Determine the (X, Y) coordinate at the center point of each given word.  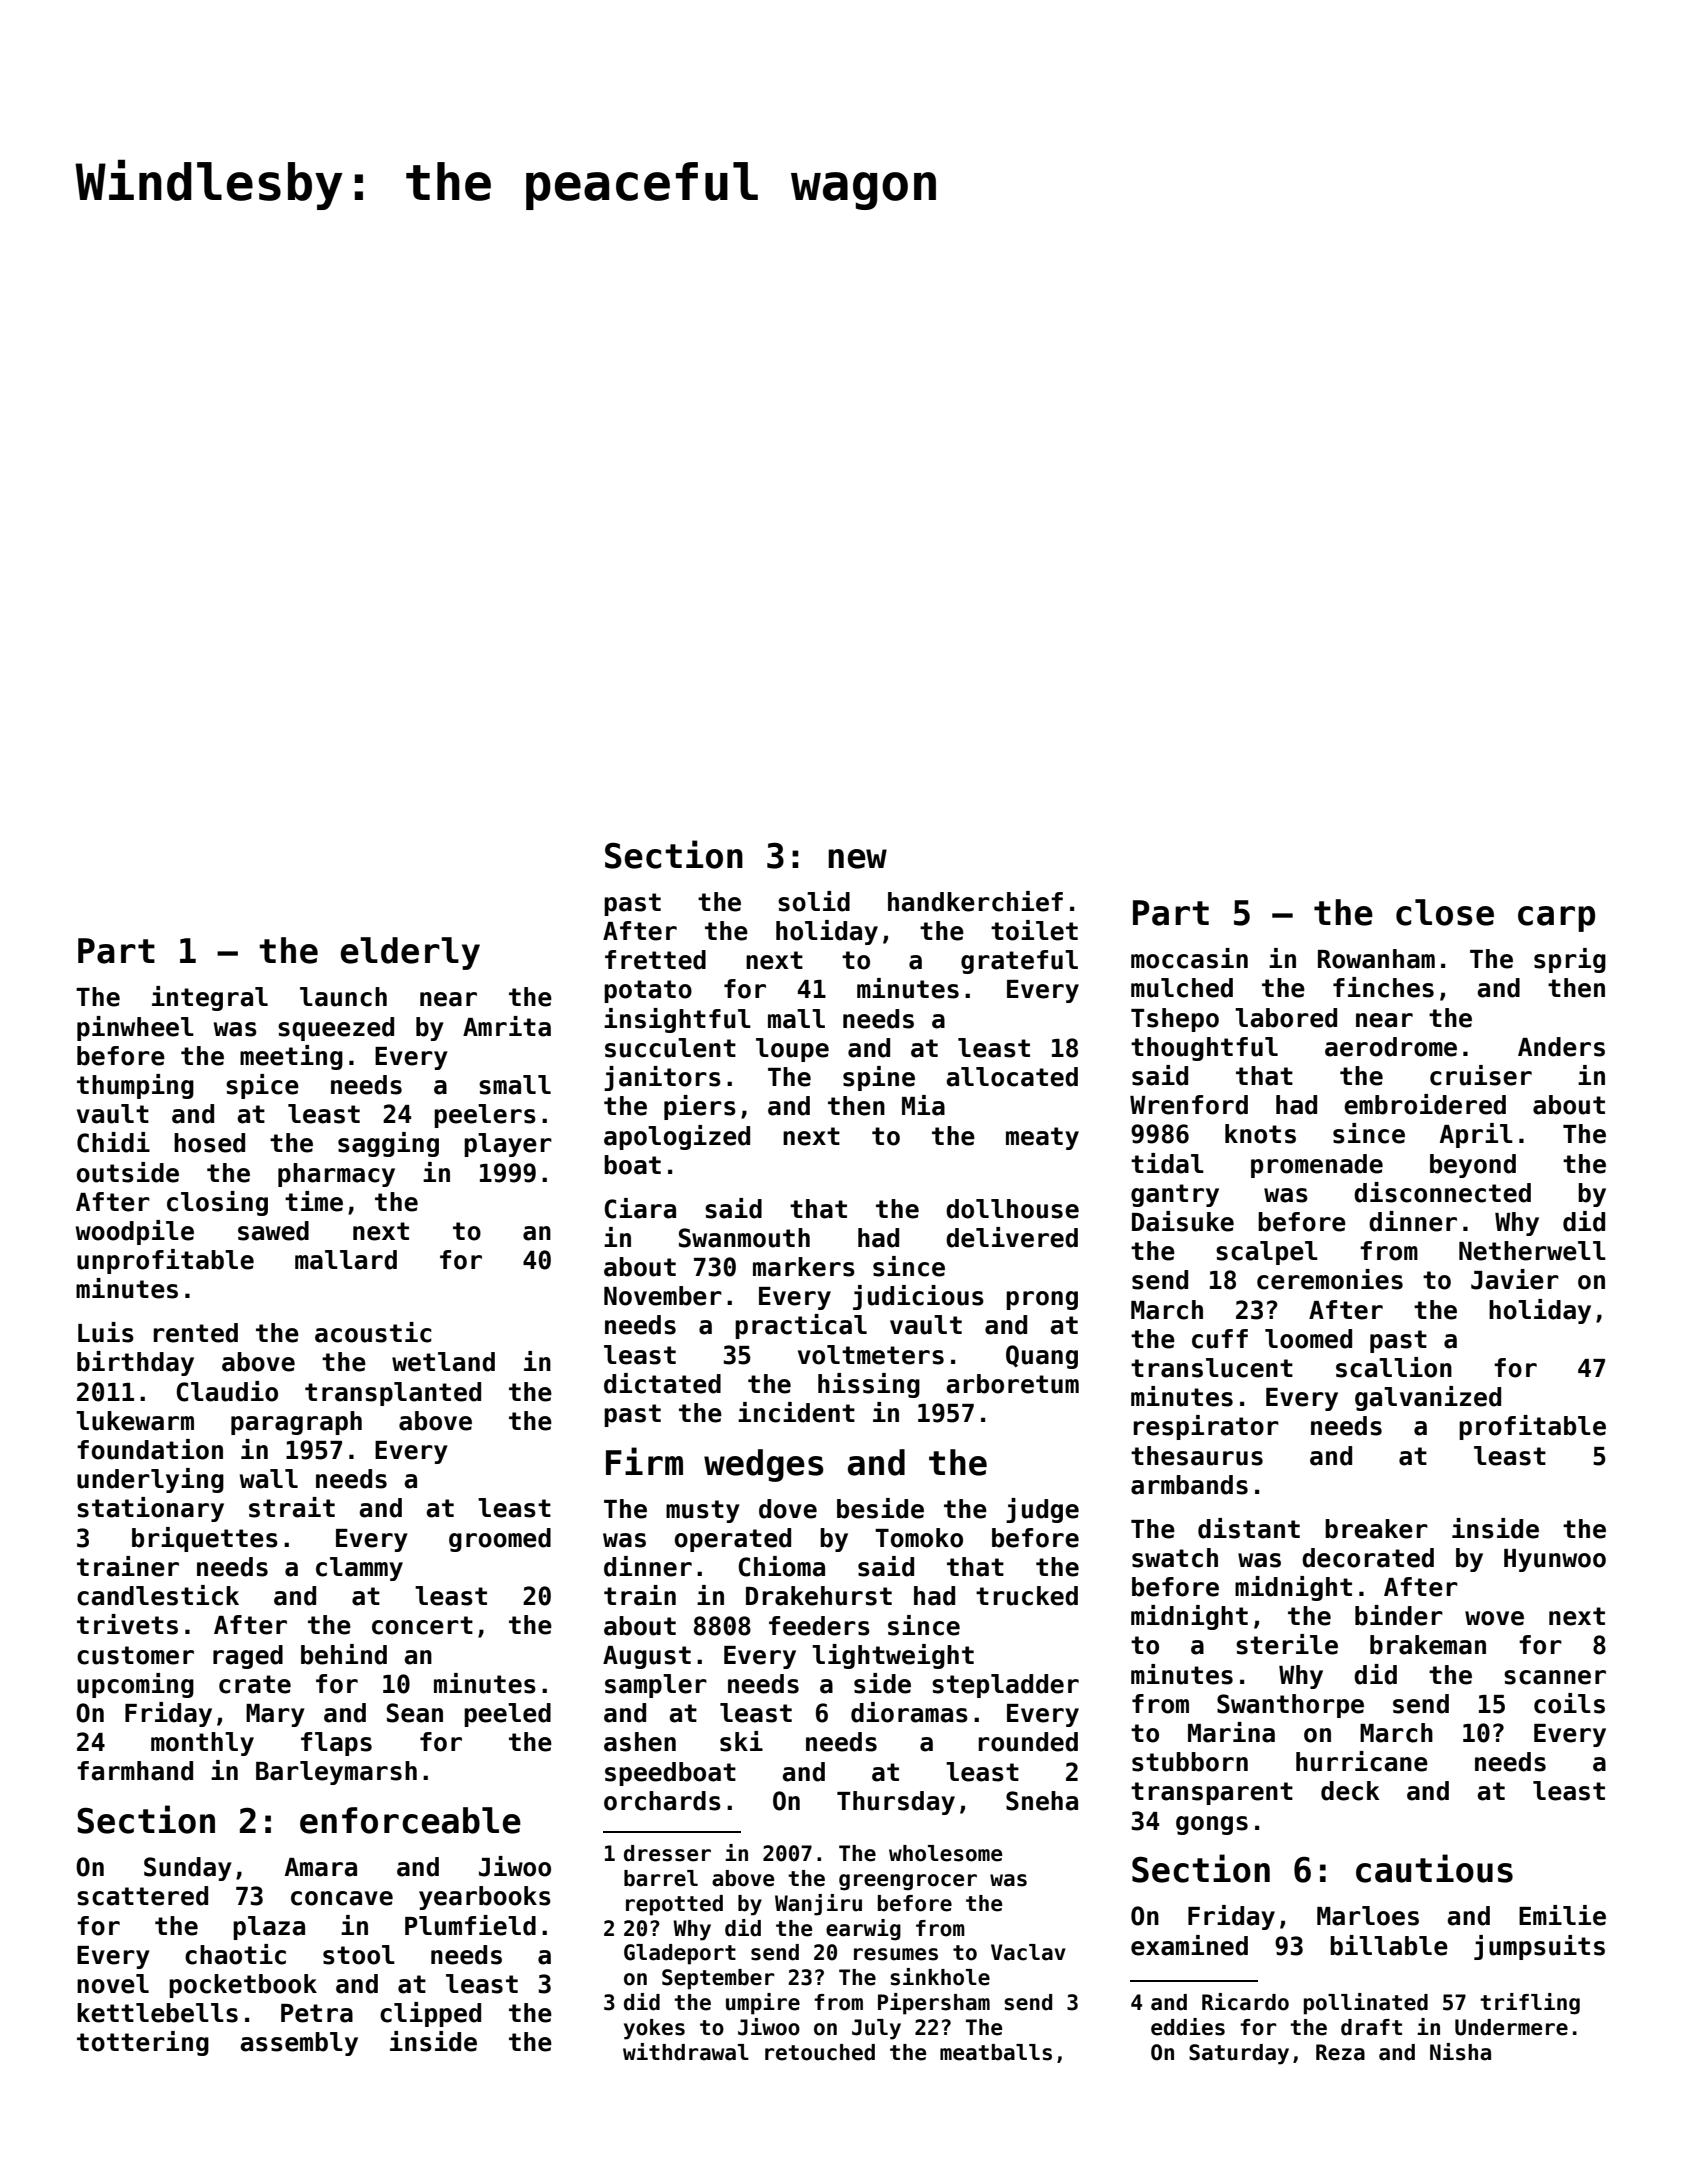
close (1445, 912)
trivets (127, 1624)
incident (796, 1412)
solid (814, 901)
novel (113, 1984)
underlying (150, 1480)
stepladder (1005, 1686)
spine (879, 1078)
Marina (1231, 1732)
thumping (135, 1086)
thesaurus (1197, 1456)
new (857, 859)
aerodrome (1391, 1047)
